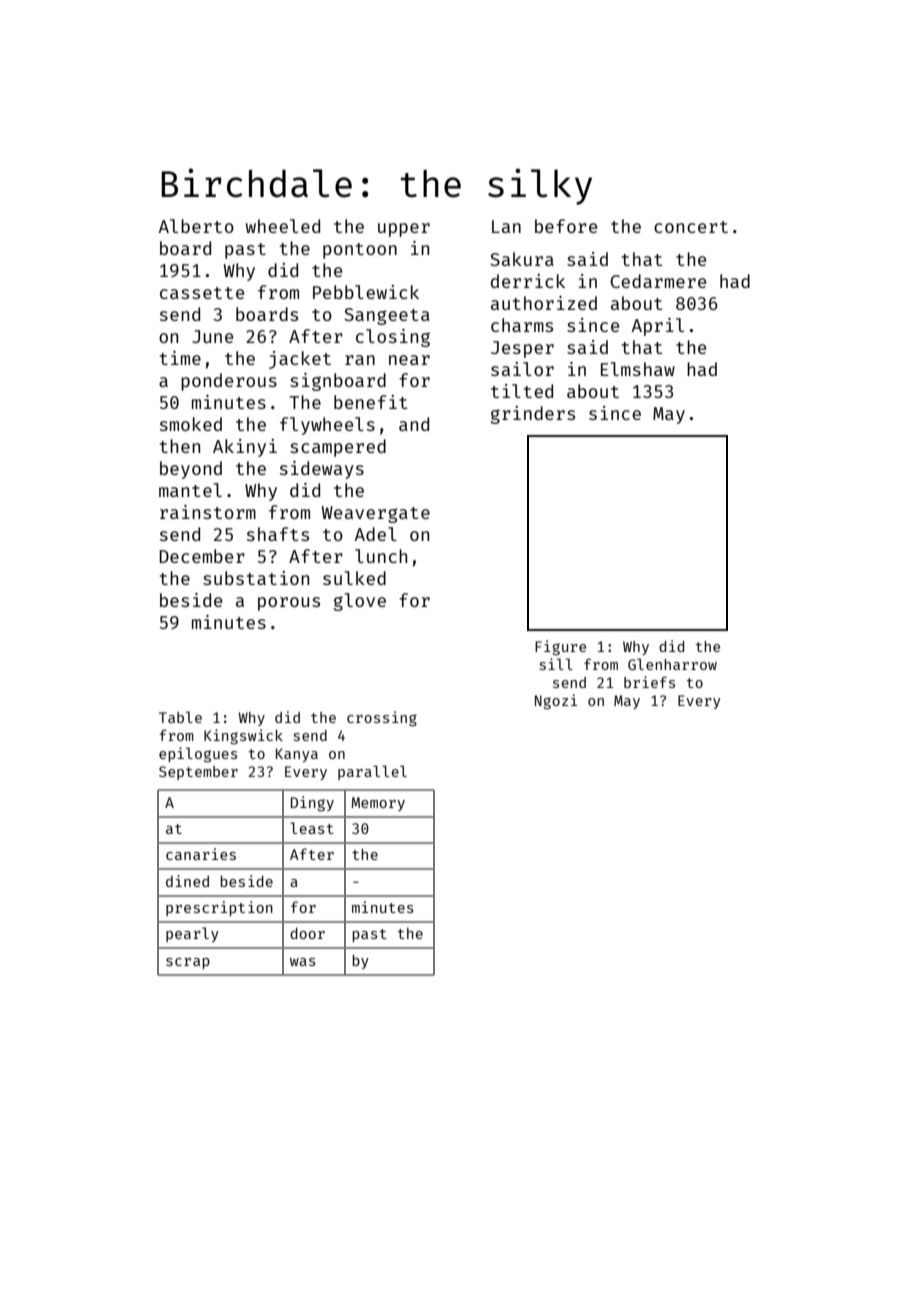 Image resolution: width=924 pixels, height=1311 pixels. Describe the element at coordinates (522, 391) in the screenshot. I see `tilted` at that location.
